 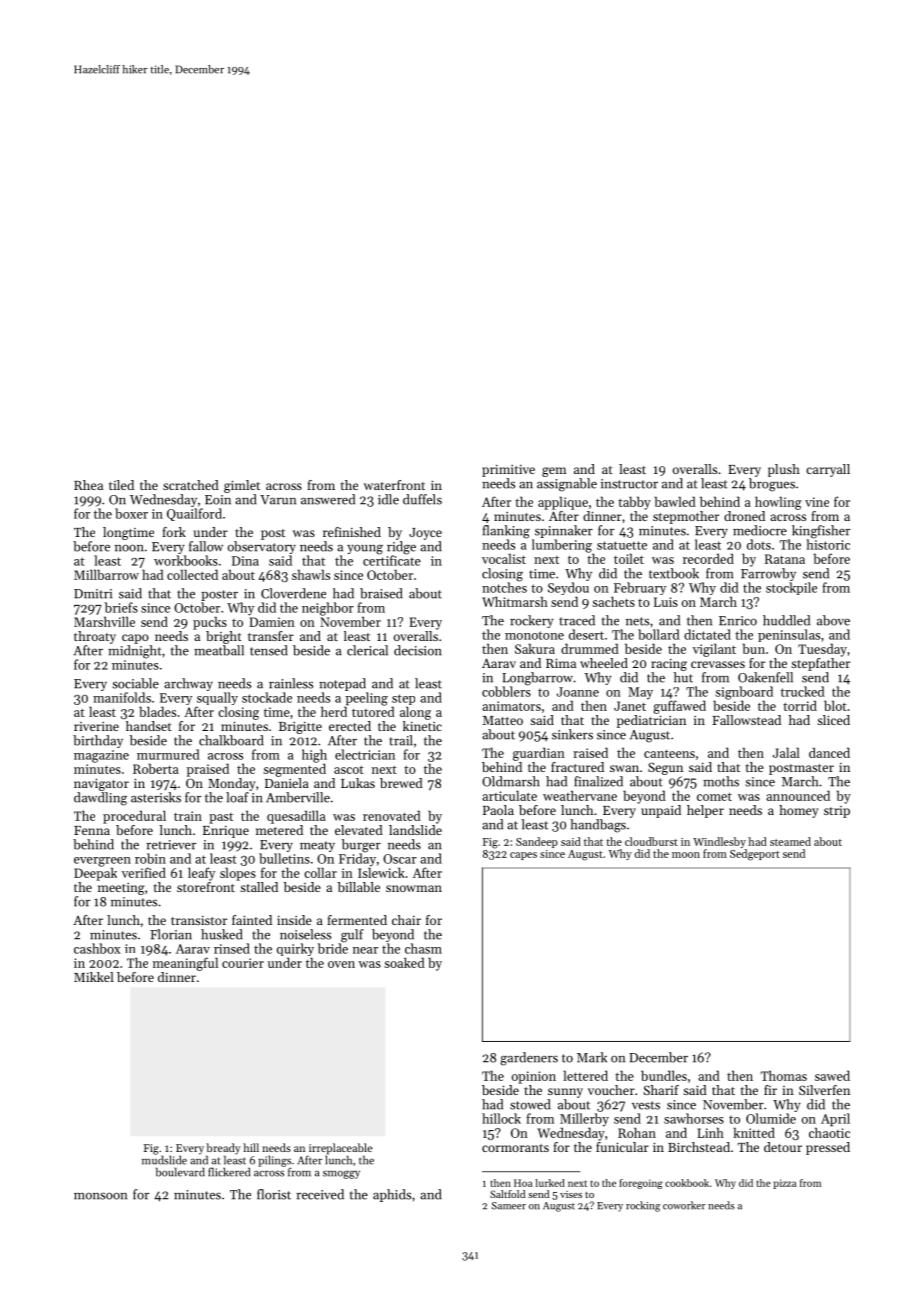 I want to click on decision, so click(x=418, y=650).
